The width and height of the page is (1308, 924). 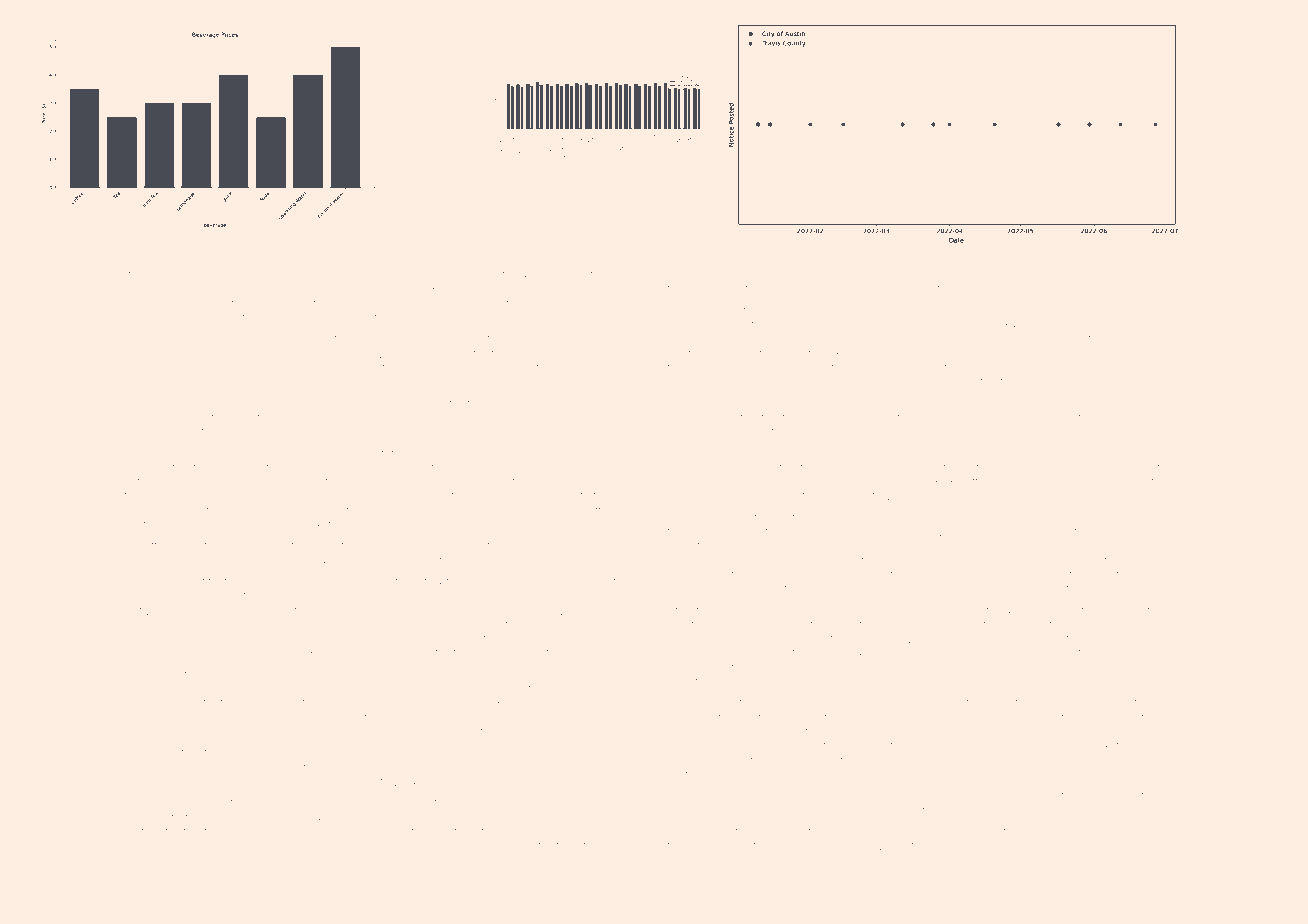 I want to click on latte, so click(x=153, y=545).
